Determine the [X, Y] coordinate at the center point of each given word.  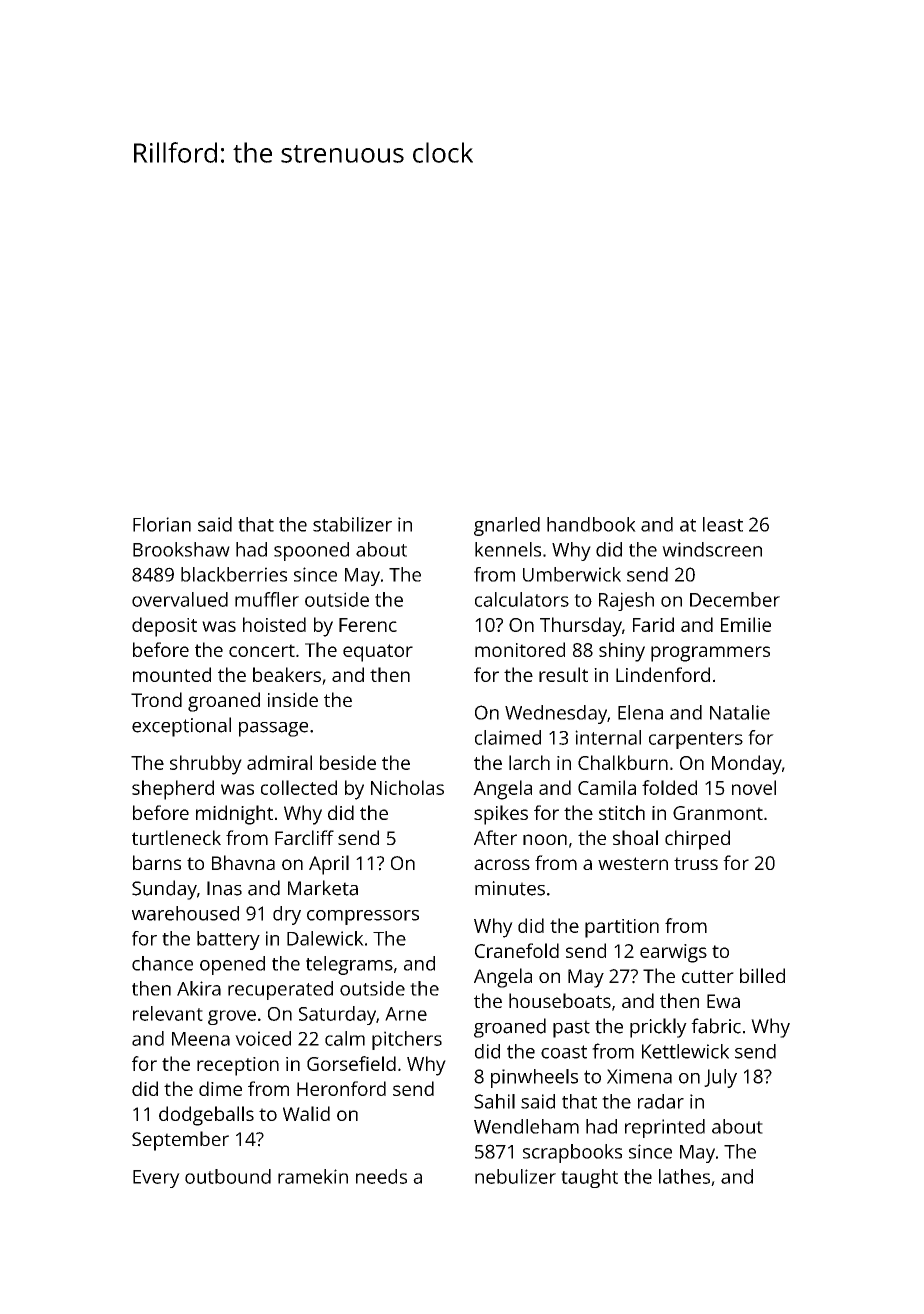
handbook [591, 524]
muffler [267, 599]
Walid [306, 1113]
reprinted [665, 1128]
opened [232, 965]
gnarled [507, 526]
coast [564, 1052]
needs [381, 1176]
